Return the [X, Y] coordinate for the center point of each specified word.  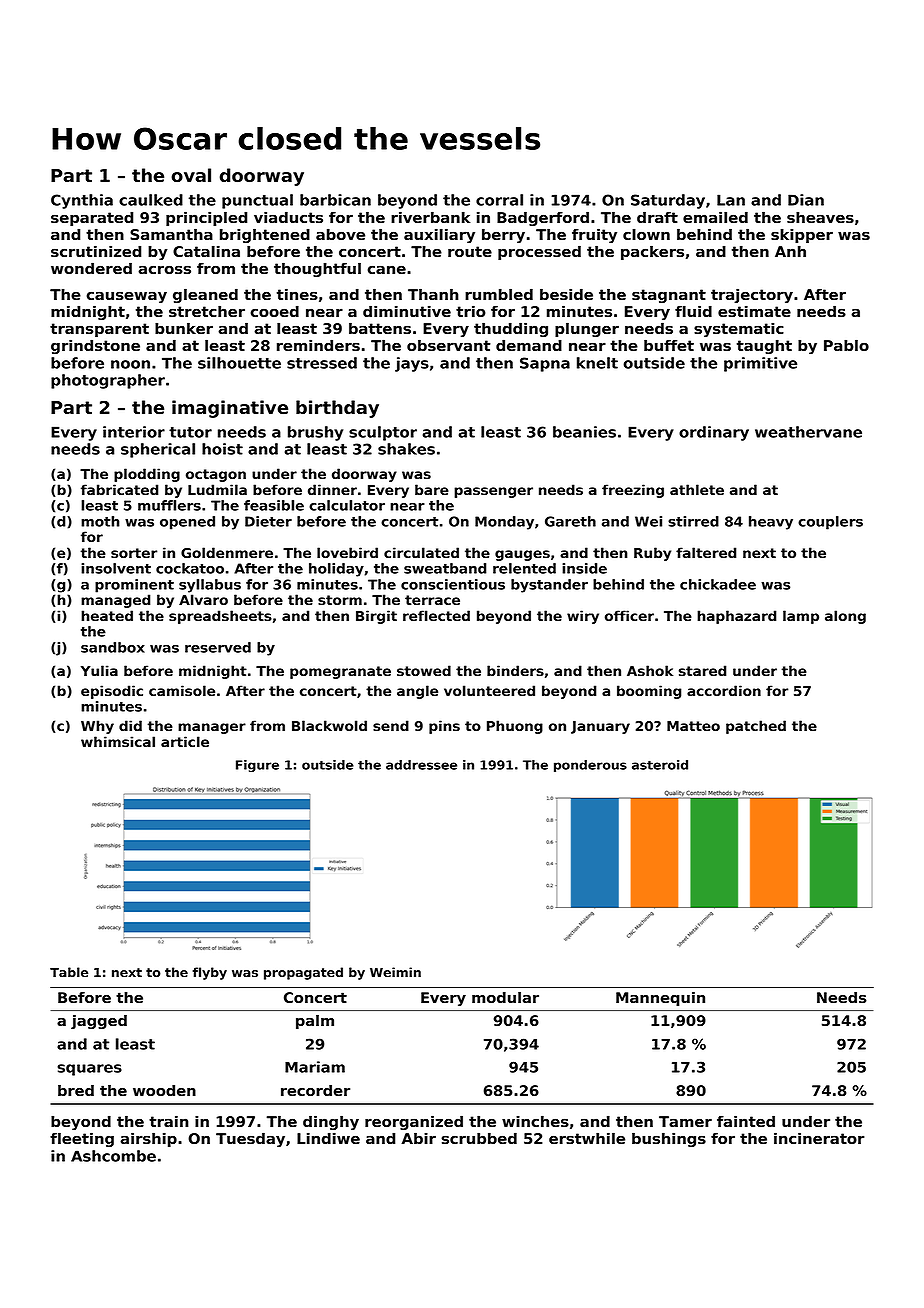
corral [499, 200]
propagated [303, 973]
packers [652, 252]
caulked [151, 200]
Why [97, 727]
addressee [421, 765]
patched [756, 727]
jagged [99, 1022]
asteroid [660, 765]
